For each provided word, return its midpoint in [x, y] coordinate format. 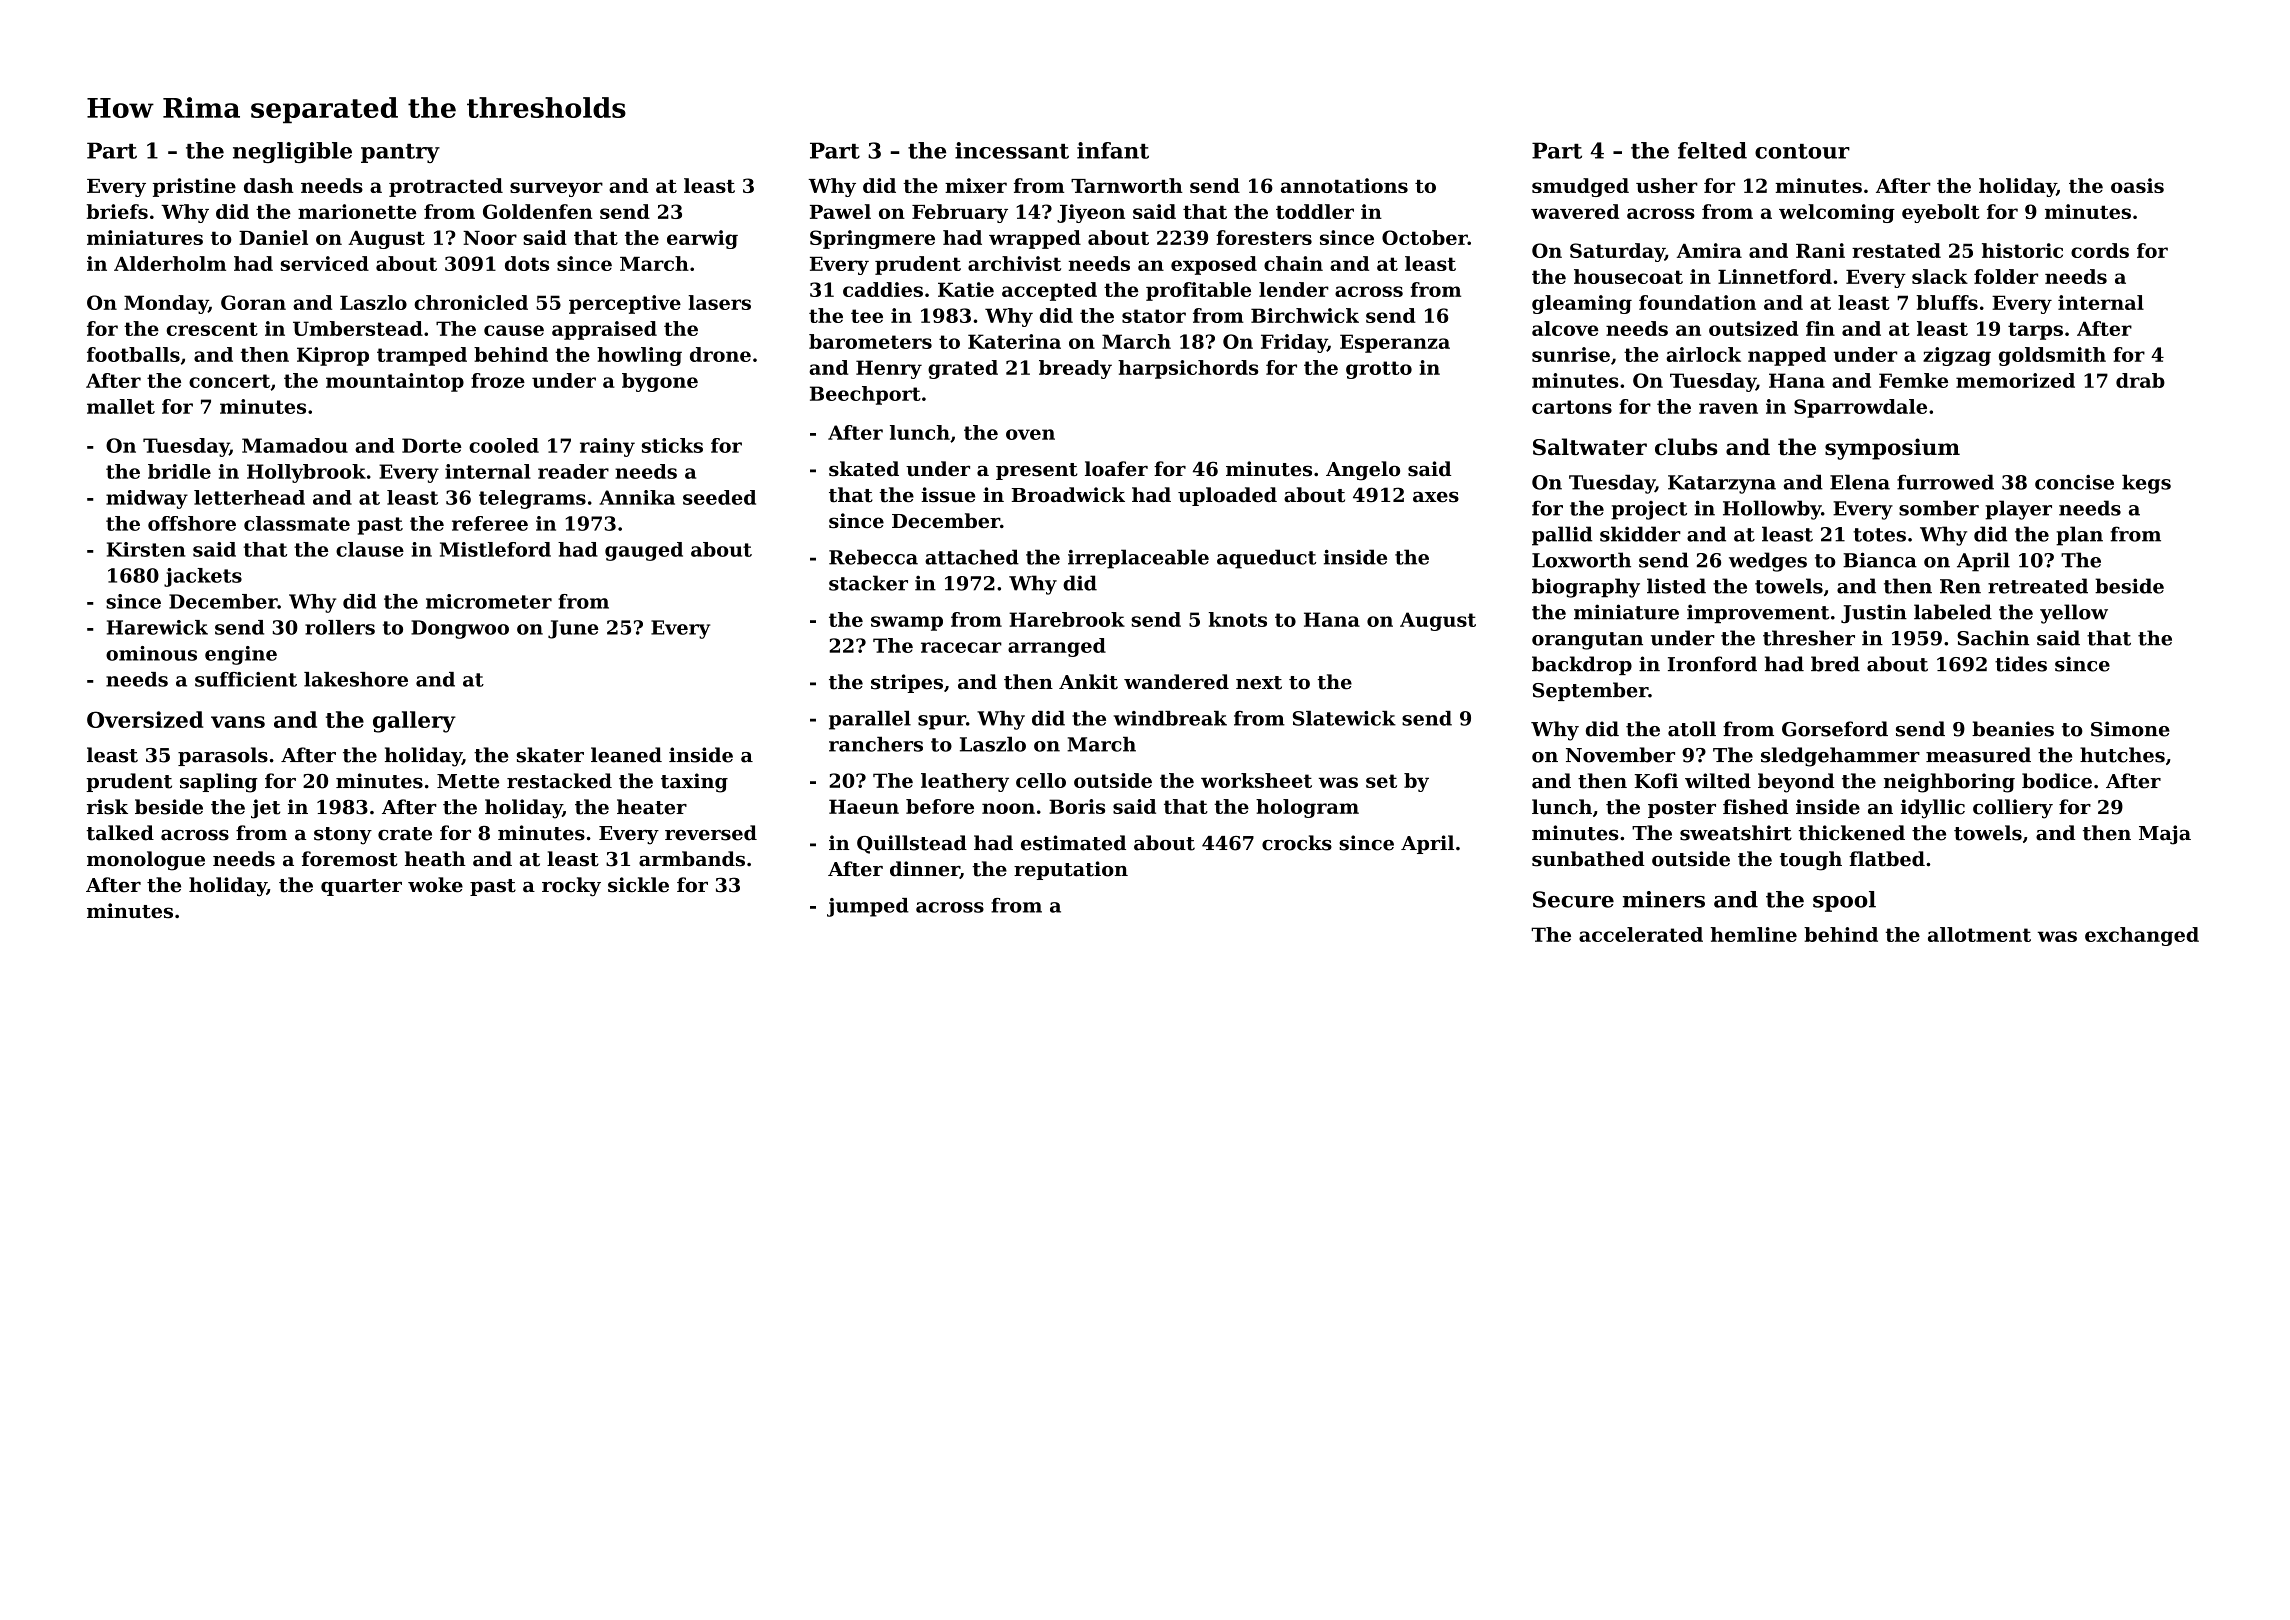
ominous [151, 653]
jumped [868, 907]
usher [1667, 185]
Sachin [1993, 638]
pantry [400, 153]
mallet [121, 406]
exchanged [2142, 936]
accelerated [1641, 934]
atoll [1692, 729]
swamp [907, 623]
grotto [1379, 370]
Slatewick [1344, 718]
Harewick [157, 627]
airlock [1703, 354]
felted [1712, 150]
